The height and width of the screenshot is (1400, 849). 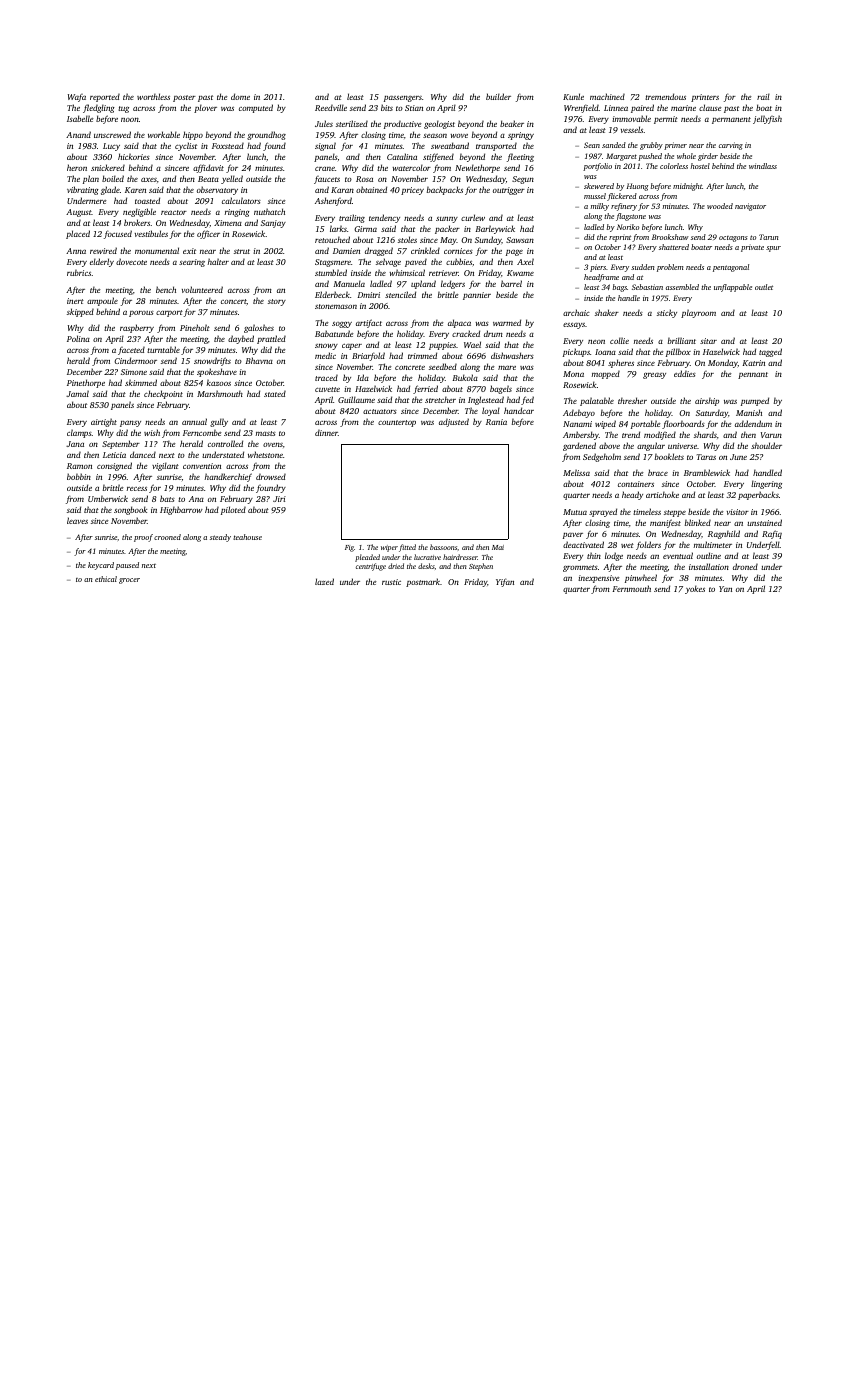 What do you see at coordinates (397, 423) in the screenshot?
I see `countertop` at bounding box center [397, 423].
